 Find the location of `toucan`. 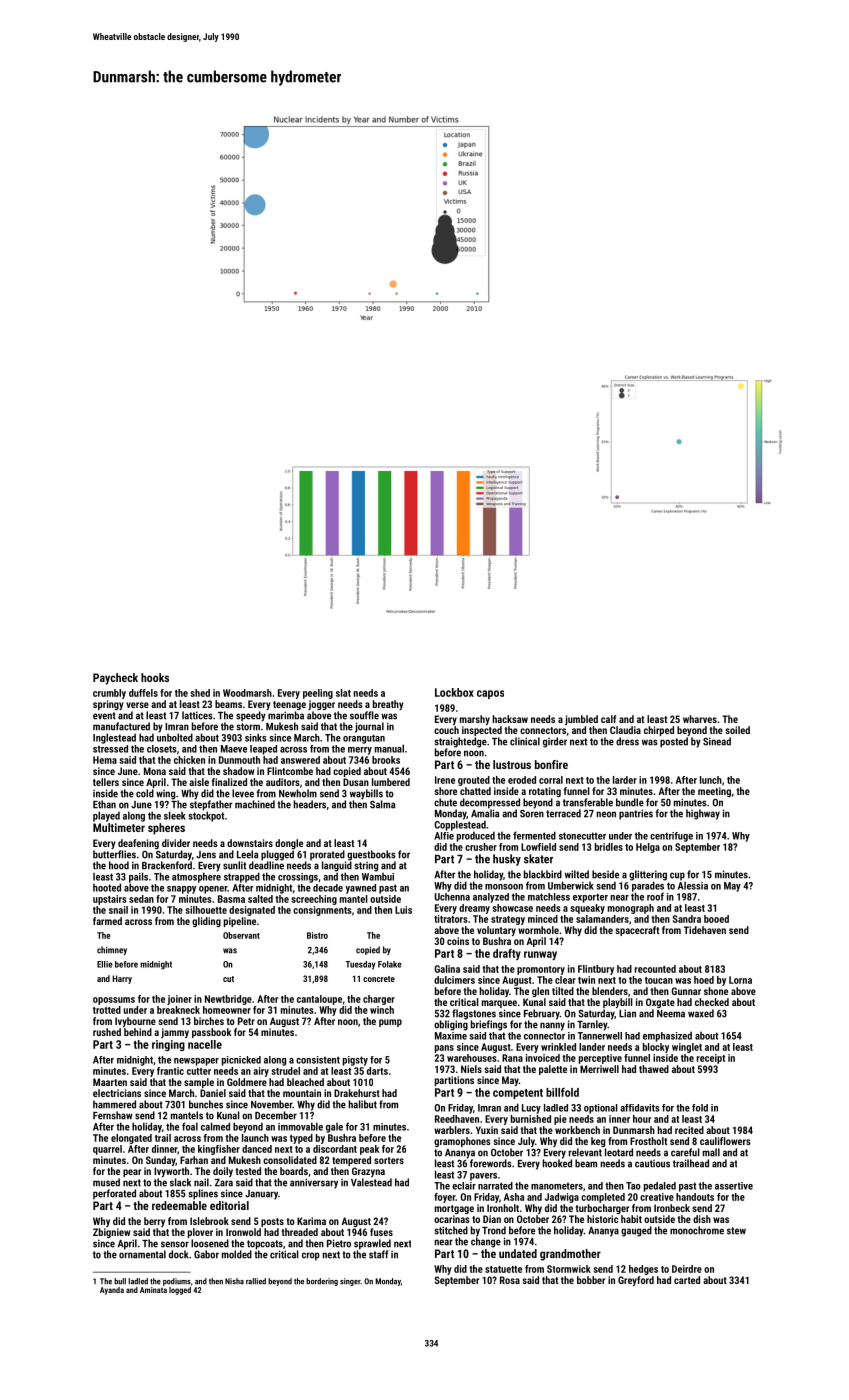

toucan is located at coordinates (659, 980).
